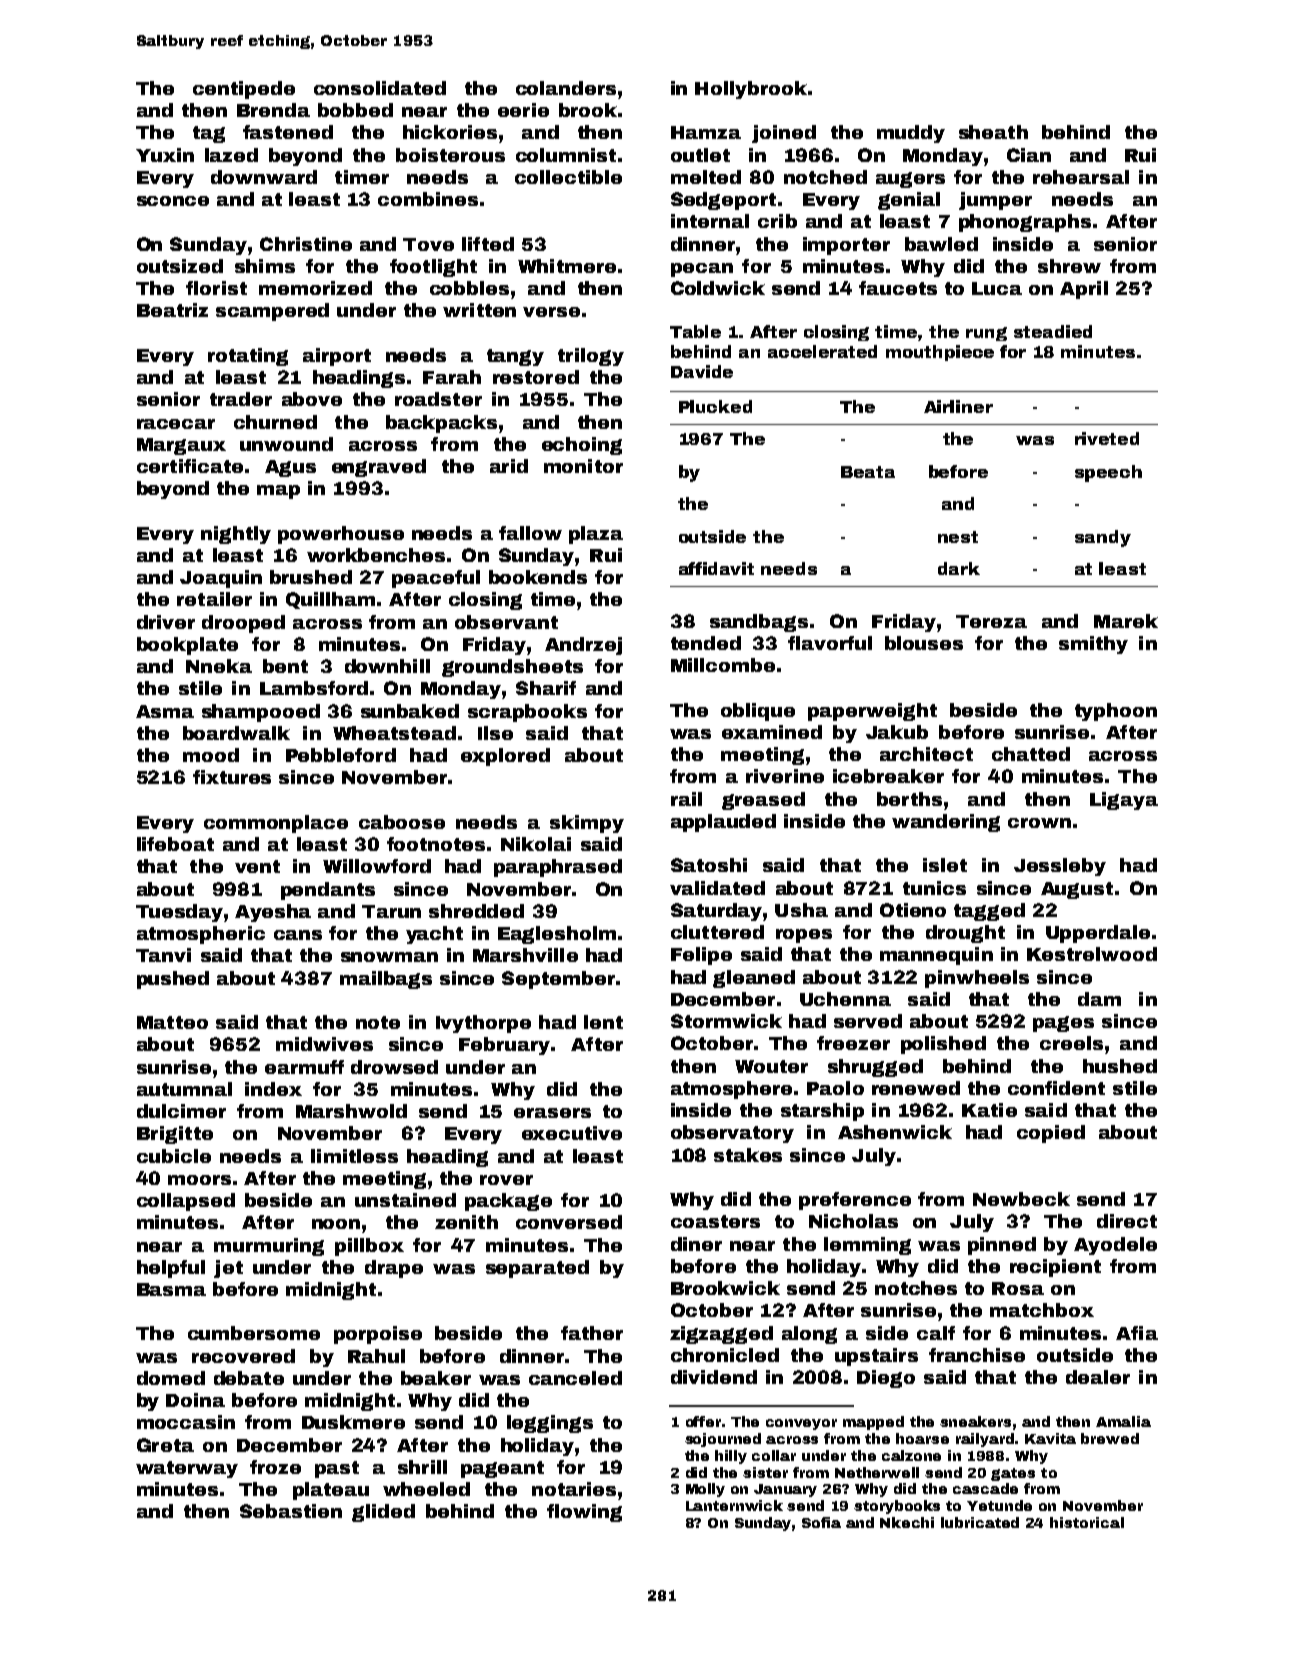  What do you see at coordinates (244, 90) in the screenshot?
I see `centipede` at bounding box center [244, 90].
